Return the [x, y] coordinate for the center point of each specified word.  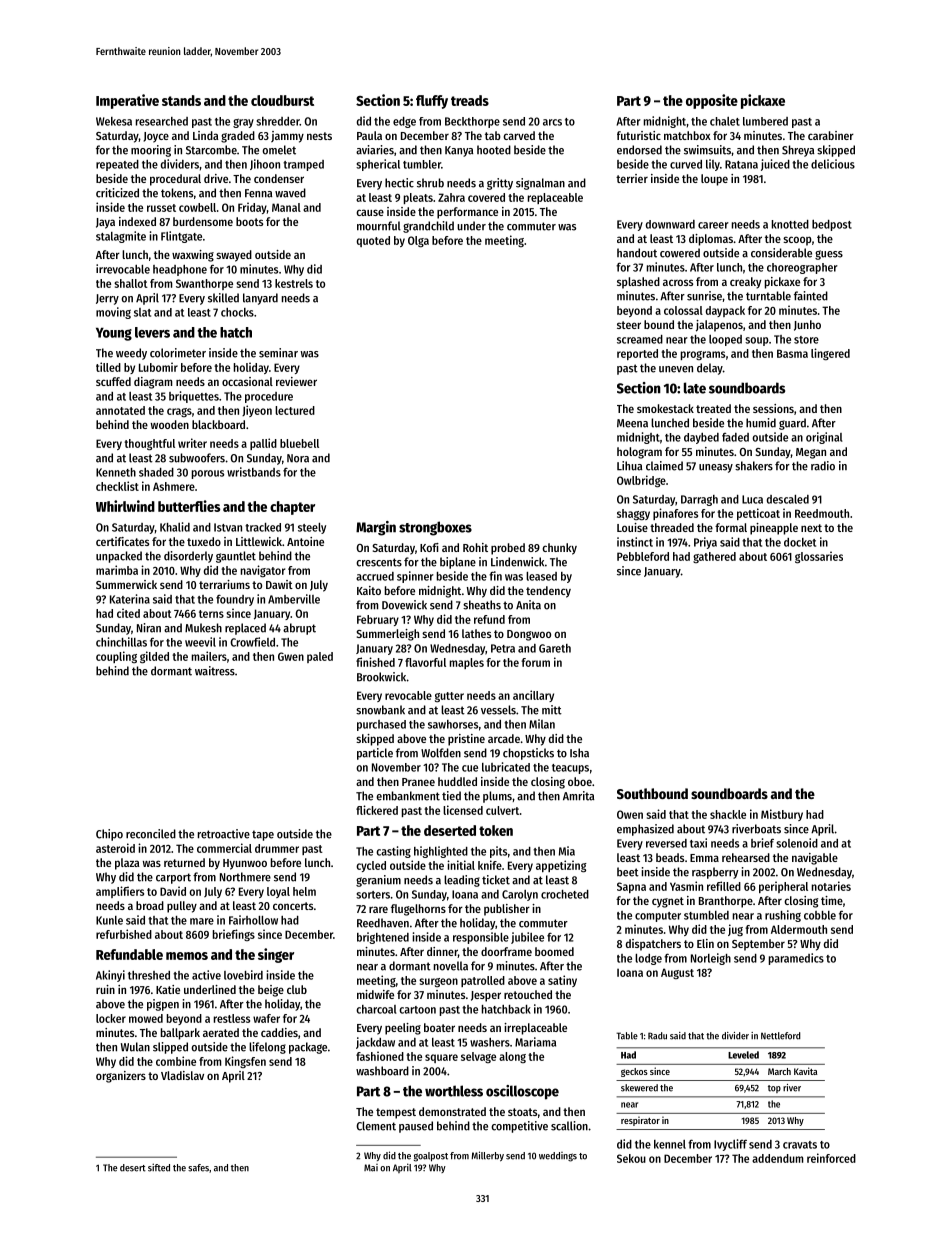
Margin [376, 528]
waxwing [193, 256]
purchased [381, 725]
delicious [833, 164]
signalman [540, 184]
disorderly [188, 557]
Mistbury [782, 815]
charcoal [376, 1009]
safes [198, 1168]
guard [792, 424]
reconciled [151, 834]
